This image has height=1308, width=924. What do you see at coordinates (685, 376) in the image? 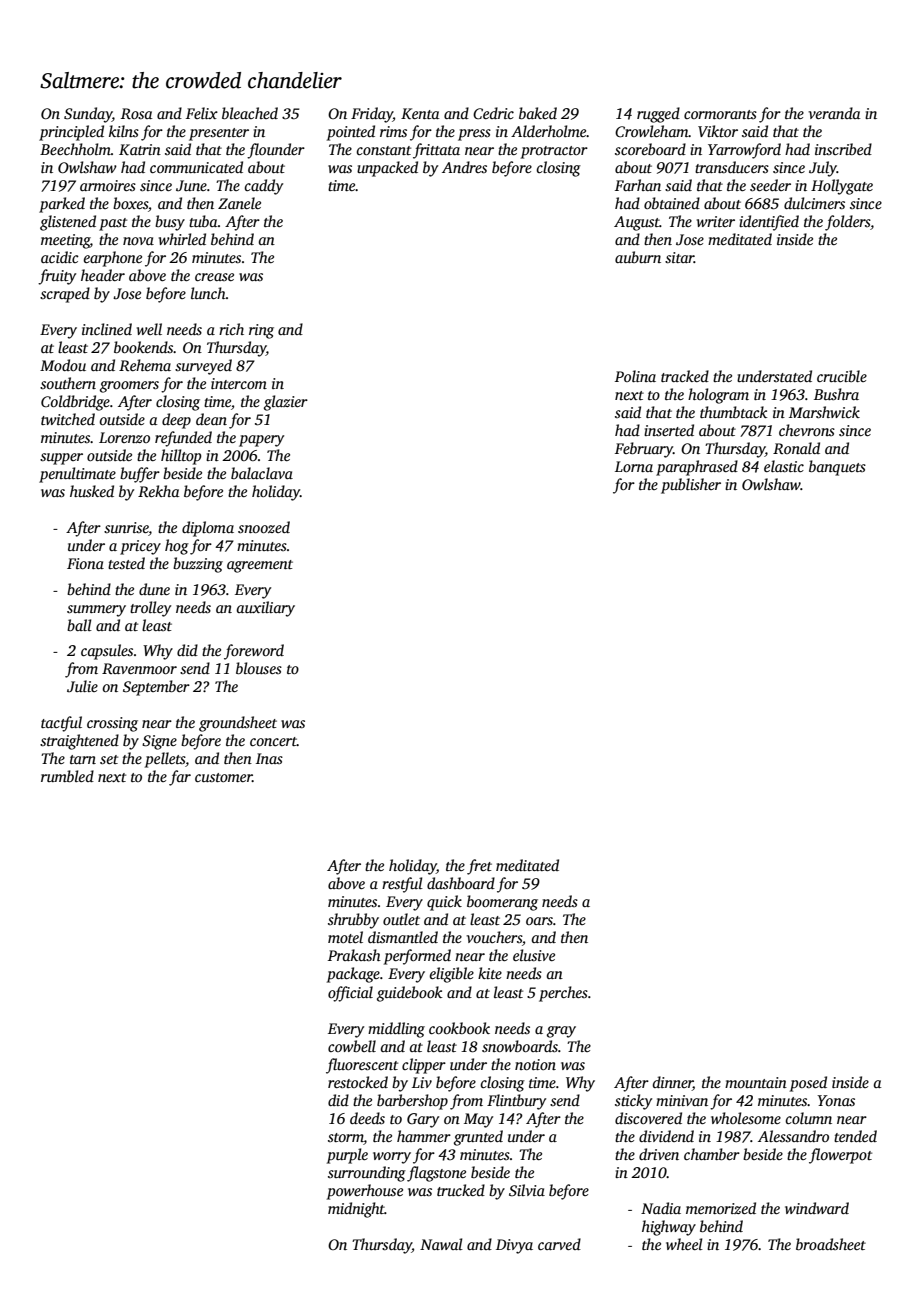
I see `tracked` at bounding box center [685, 376].
